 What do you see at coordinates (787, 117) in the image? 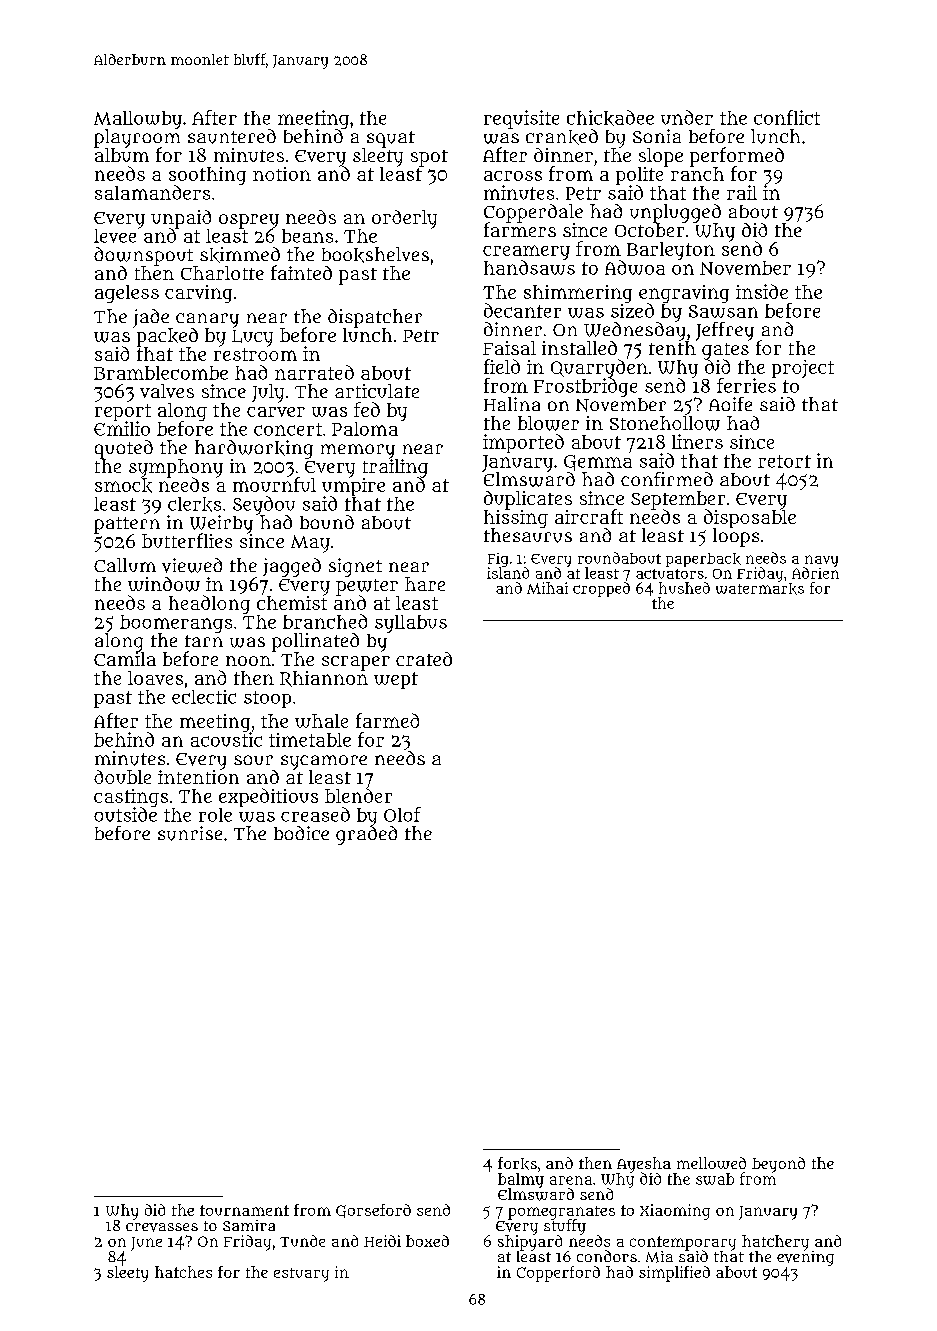
I see `conflict` at bounding box center [787, 117].
